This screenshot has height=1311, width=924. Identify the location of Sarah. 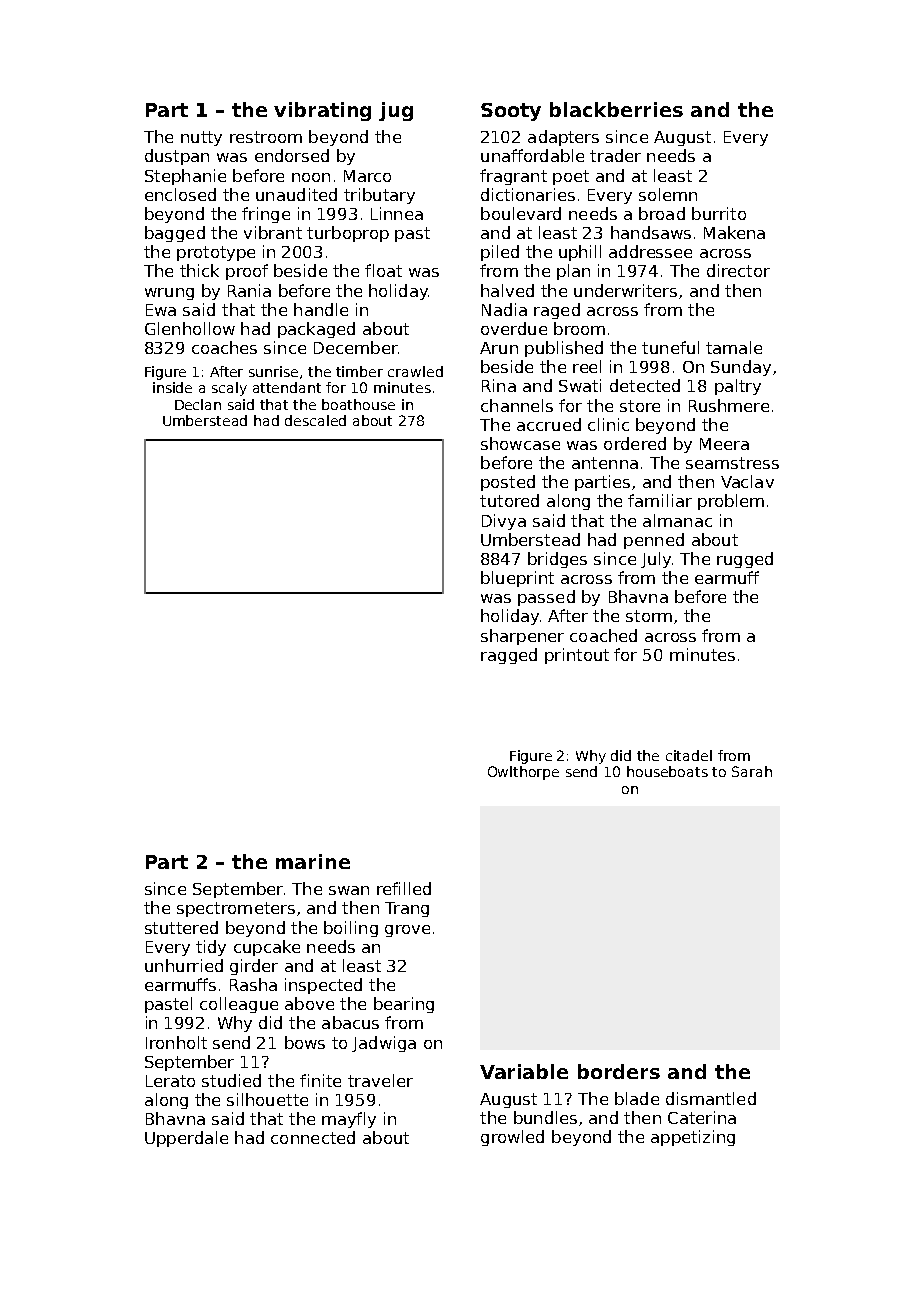
(752, 771).
